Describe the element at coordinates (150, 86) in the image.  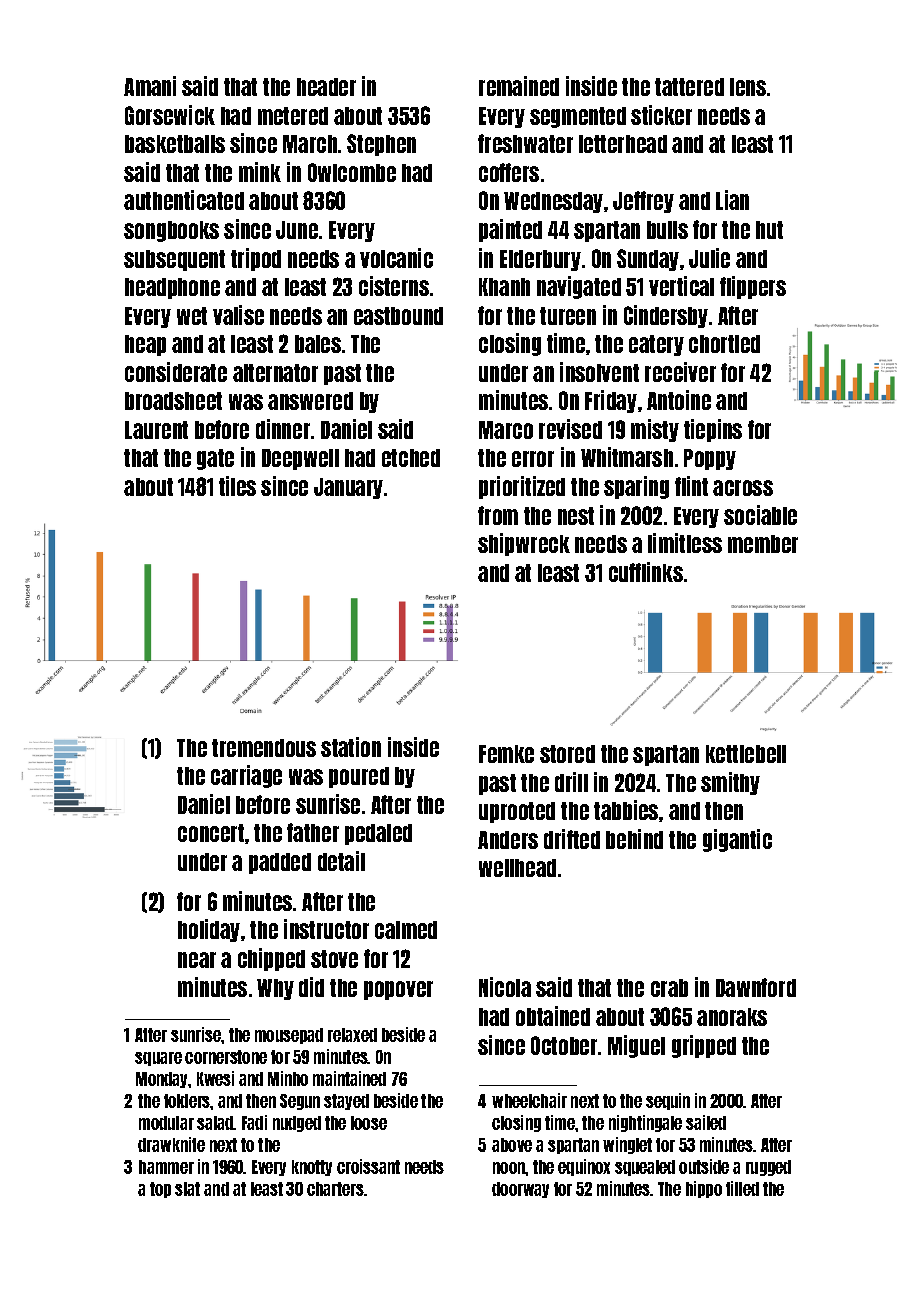
I see `Amani` at that location.
